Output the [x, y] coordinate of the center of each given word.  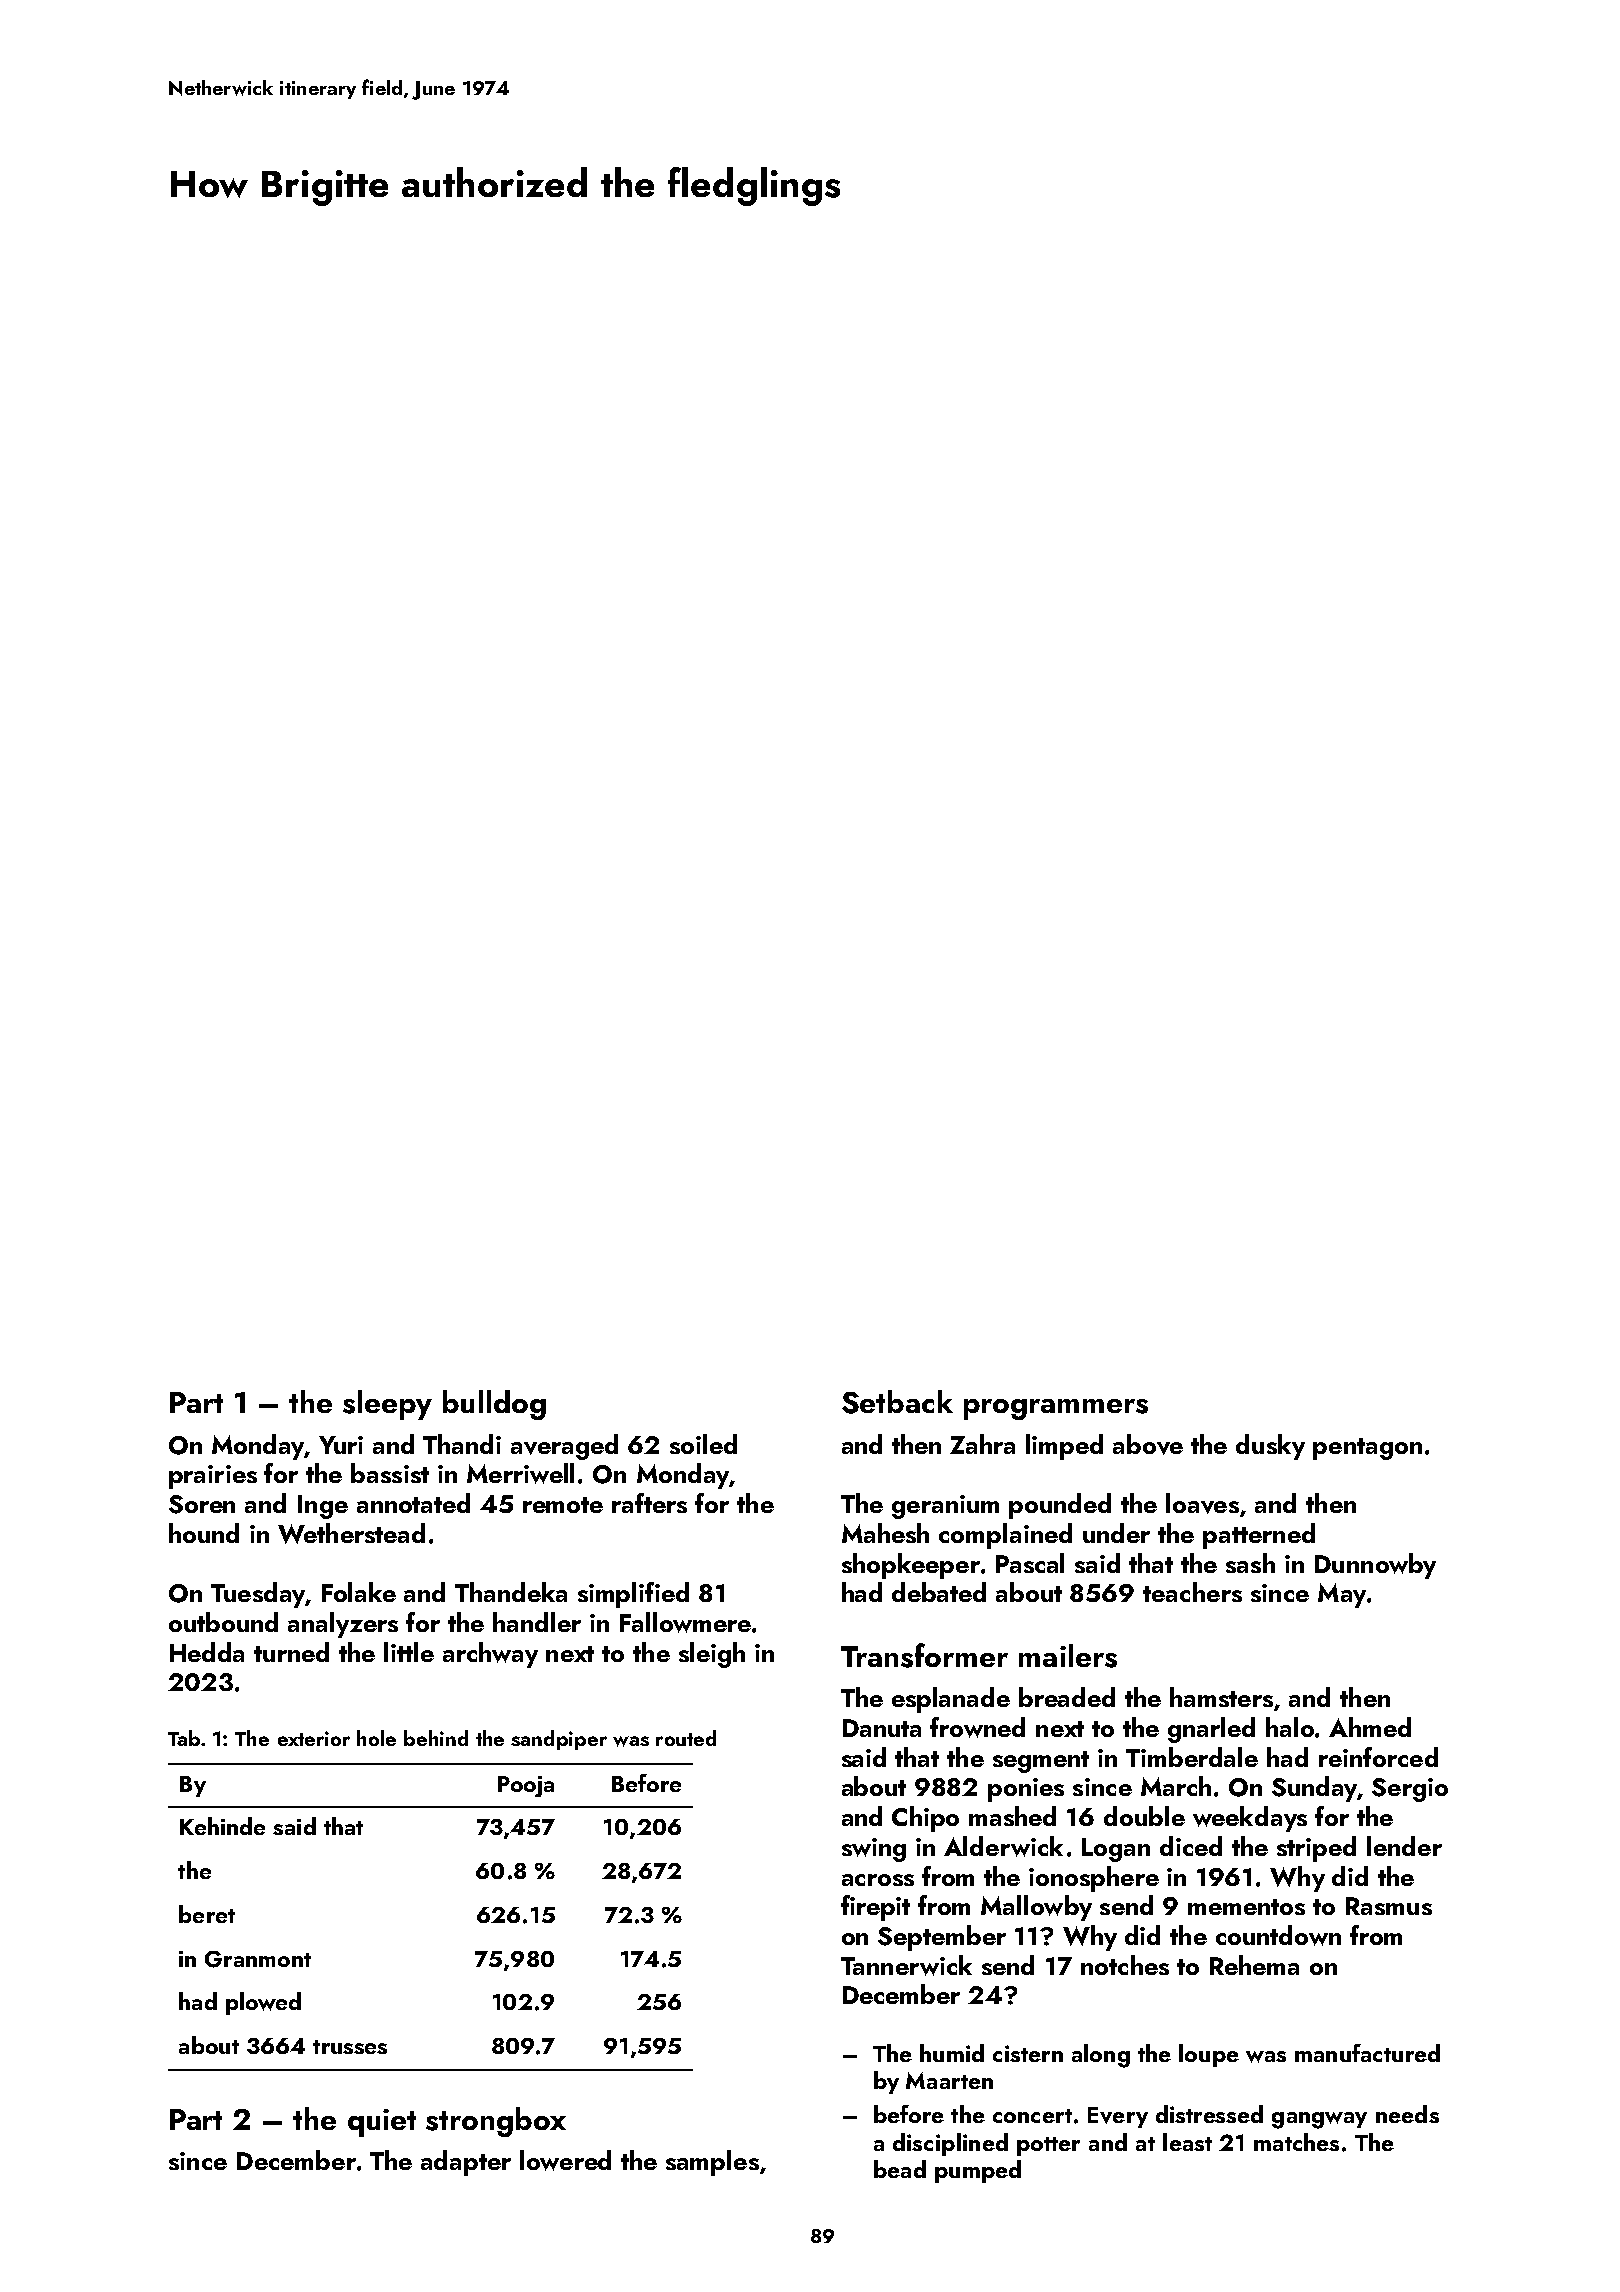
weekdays [1250, 1819]
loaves [1202, 1503]
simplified [633, 1595]
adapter [466, 2163]
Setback [897, 1402]
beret [207, 1914]
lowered [565, 2160]
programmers [1056, 1409]
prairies [213, 1477]
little [409, 1652]
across [878, 1880]
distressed [1209, 2114]
